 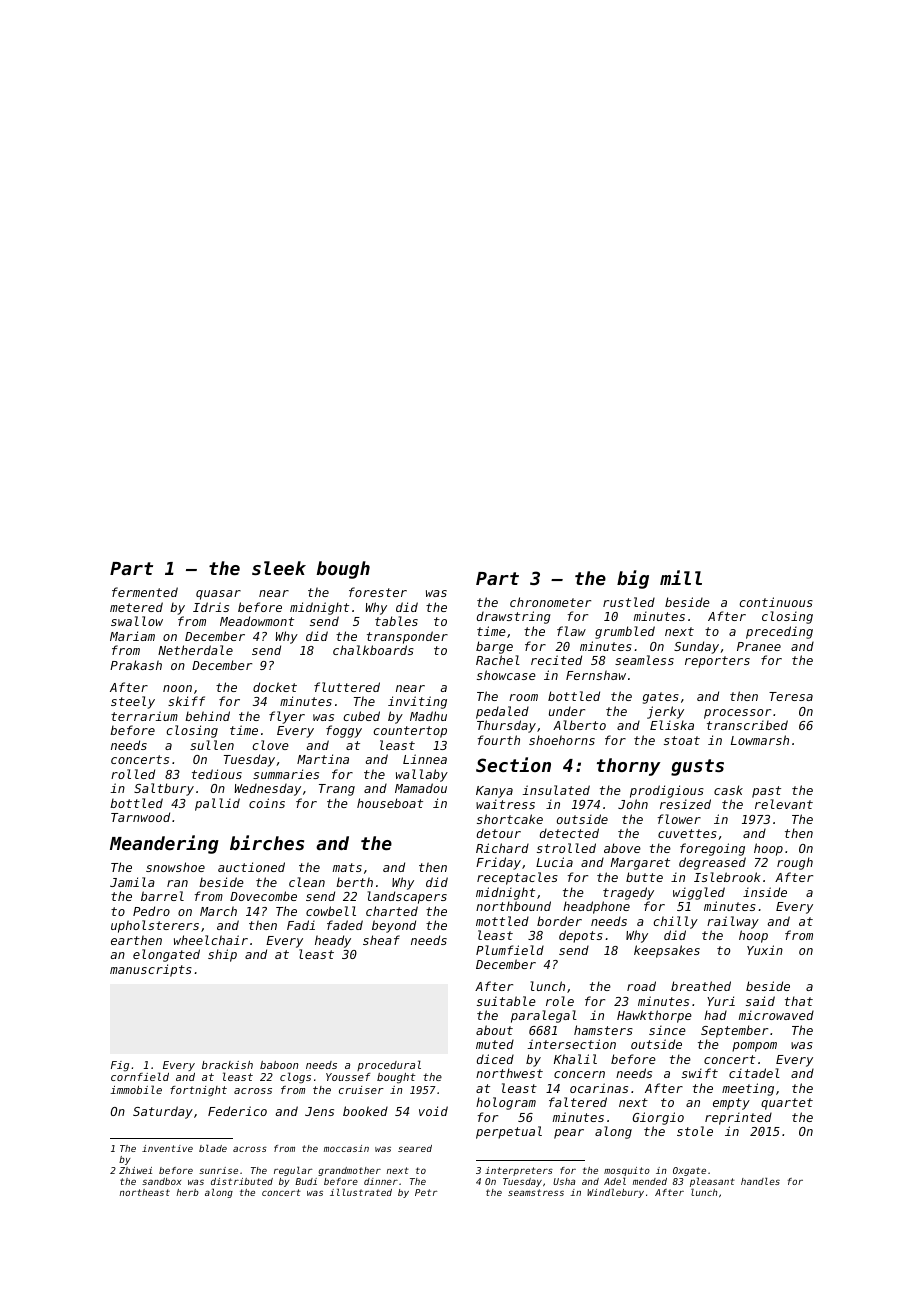 I want to click on wallaby, so click(x=422, y=775).
